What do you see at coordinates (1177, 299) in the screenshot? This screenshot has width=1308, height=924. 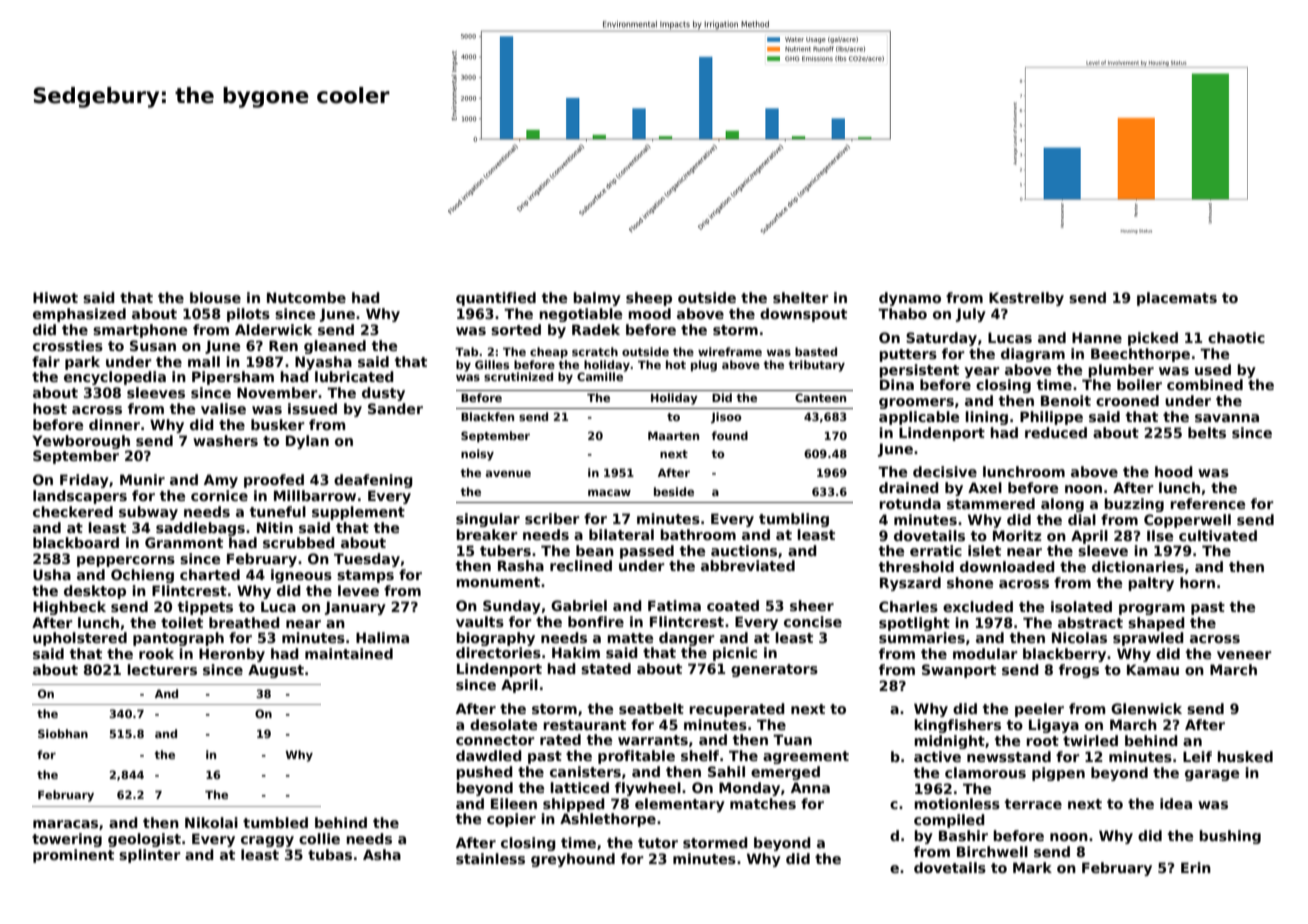 I see `placemats` at bounding box center [1177, 299].
